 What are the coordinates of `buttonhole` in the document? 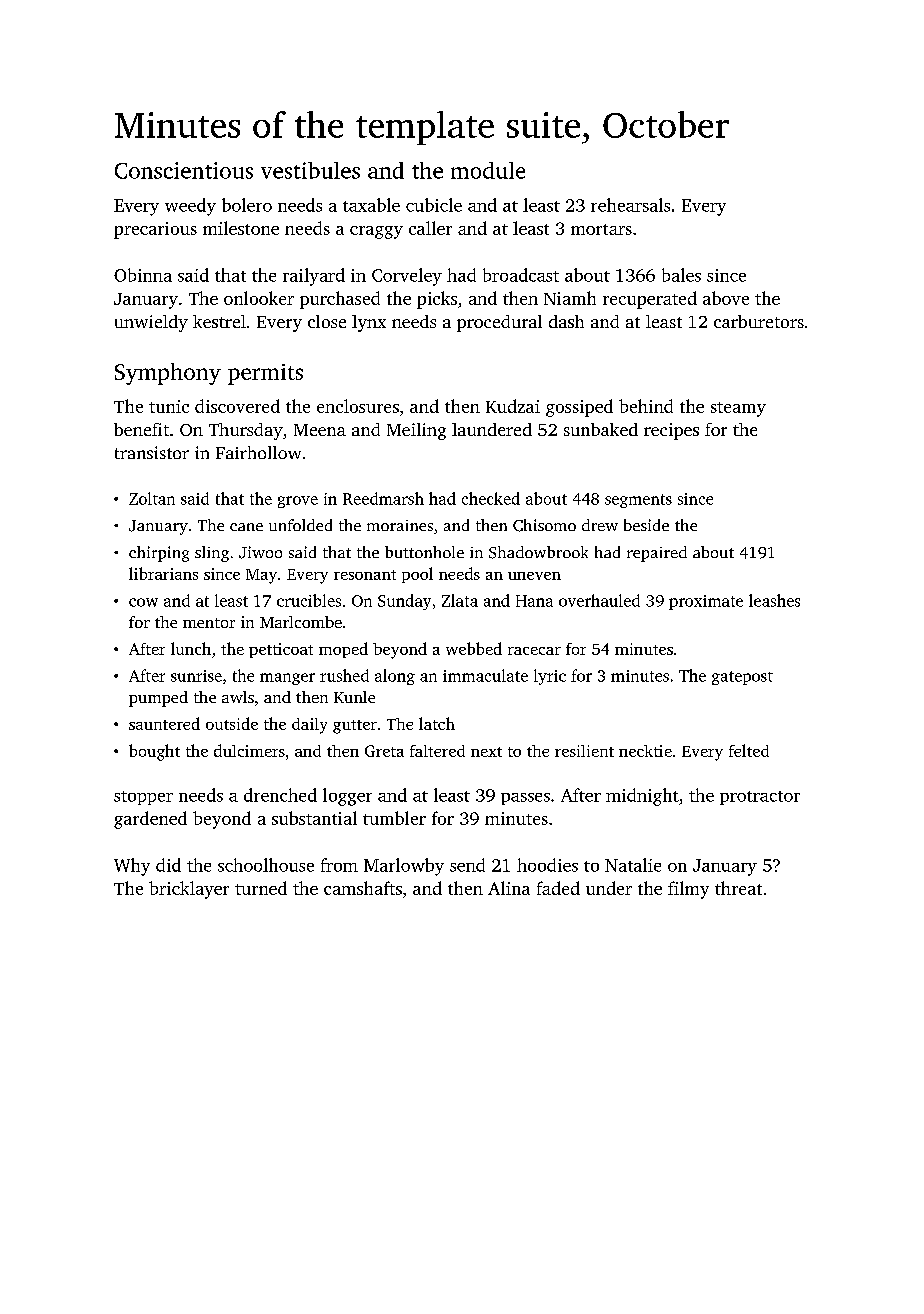 It's located at (424, 552).
